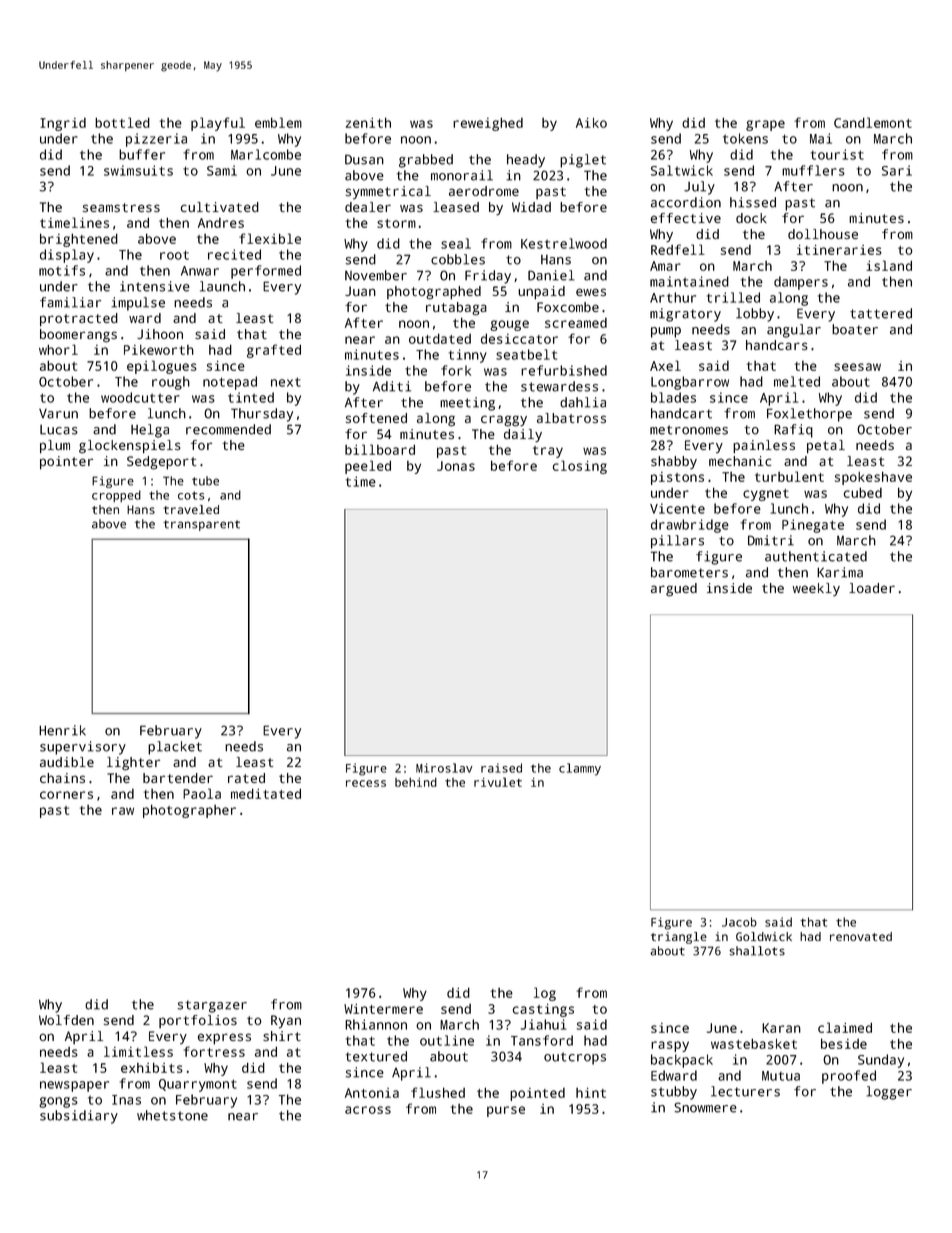  What do you see at coordinates (794, 331) in the document?
I see `angular` at bounding box center [794, 331].
